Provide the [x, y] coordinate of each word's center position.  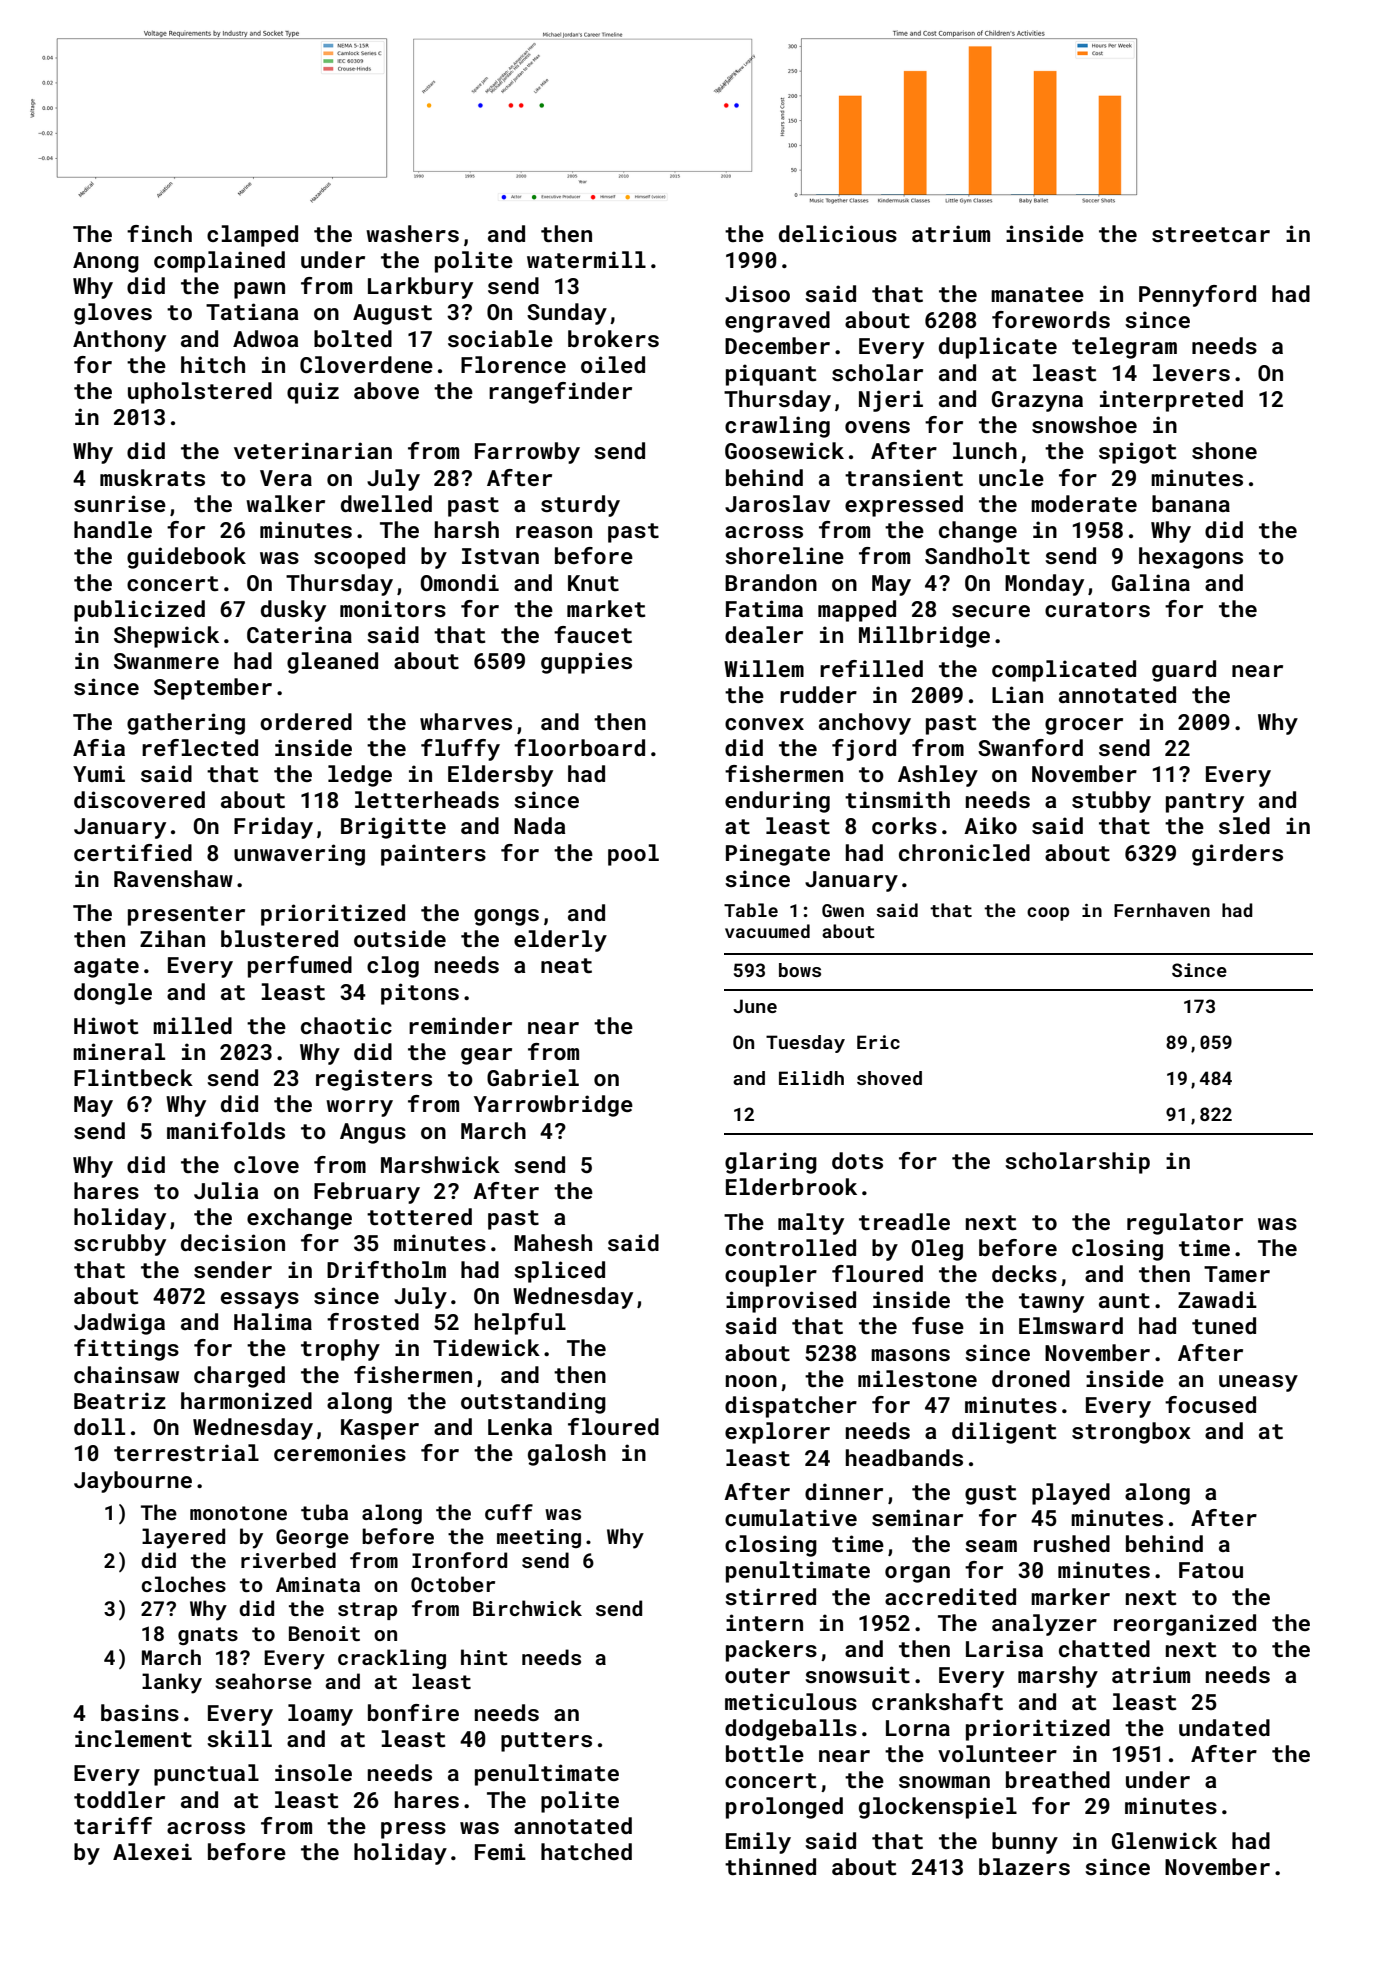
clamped [252, 236]
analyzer [1044, 1625]
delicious [838, 233]
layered [183, 1538]
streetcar [1211, 234]
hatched [586, 1851]
